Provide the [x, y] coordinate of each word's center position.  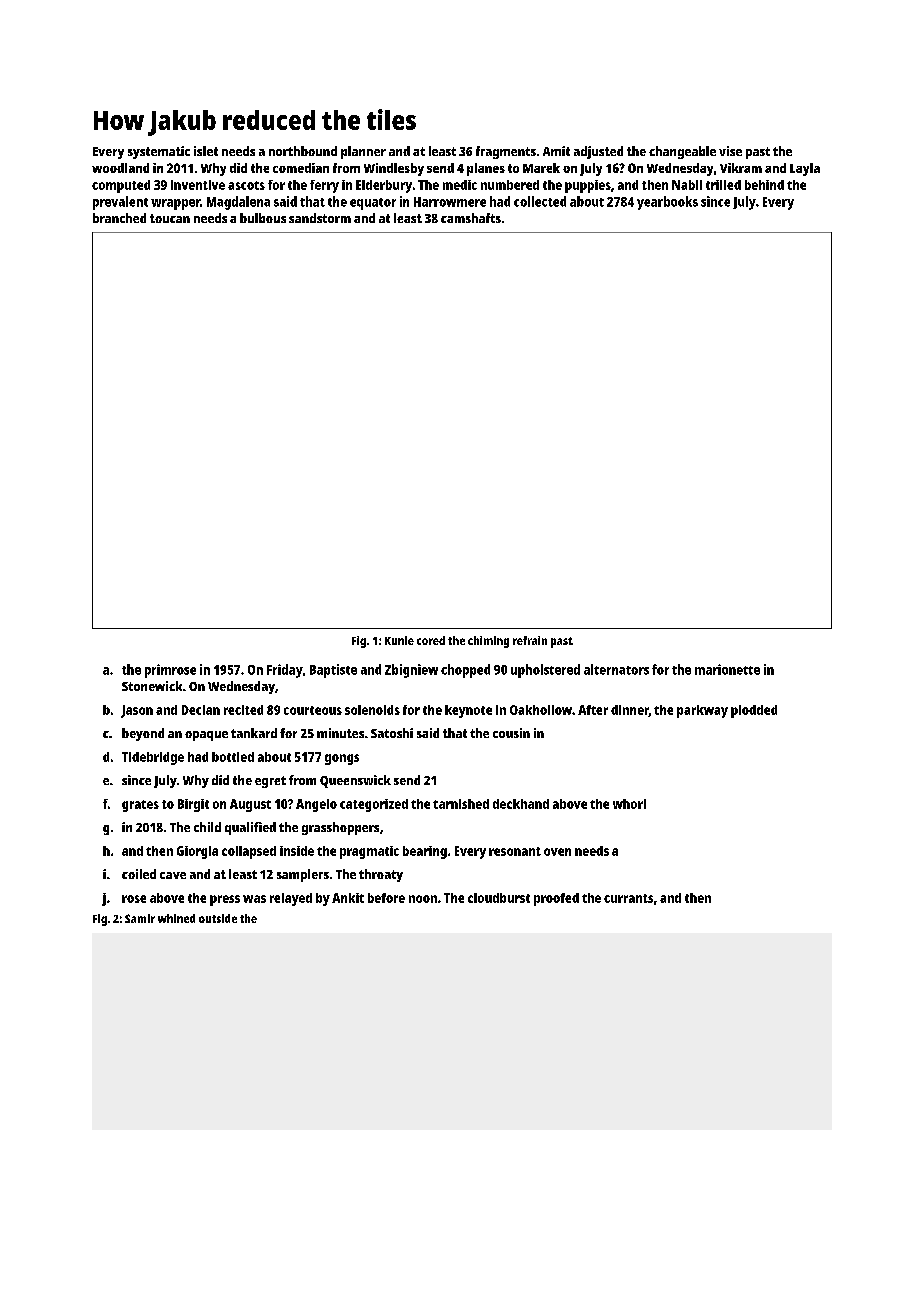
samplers [303, 875]
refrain [530, 640]
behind [764, 185]
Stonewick [152, 686]
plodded [754, 711]
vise [730, 151]
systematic [159, 152]
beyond [143, 734]
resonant [515, 851]
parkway [702, 711]
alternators [616, 669]
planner [363, 152]
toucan [170, 218]
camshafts [471, 218]
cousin [511, 733]
